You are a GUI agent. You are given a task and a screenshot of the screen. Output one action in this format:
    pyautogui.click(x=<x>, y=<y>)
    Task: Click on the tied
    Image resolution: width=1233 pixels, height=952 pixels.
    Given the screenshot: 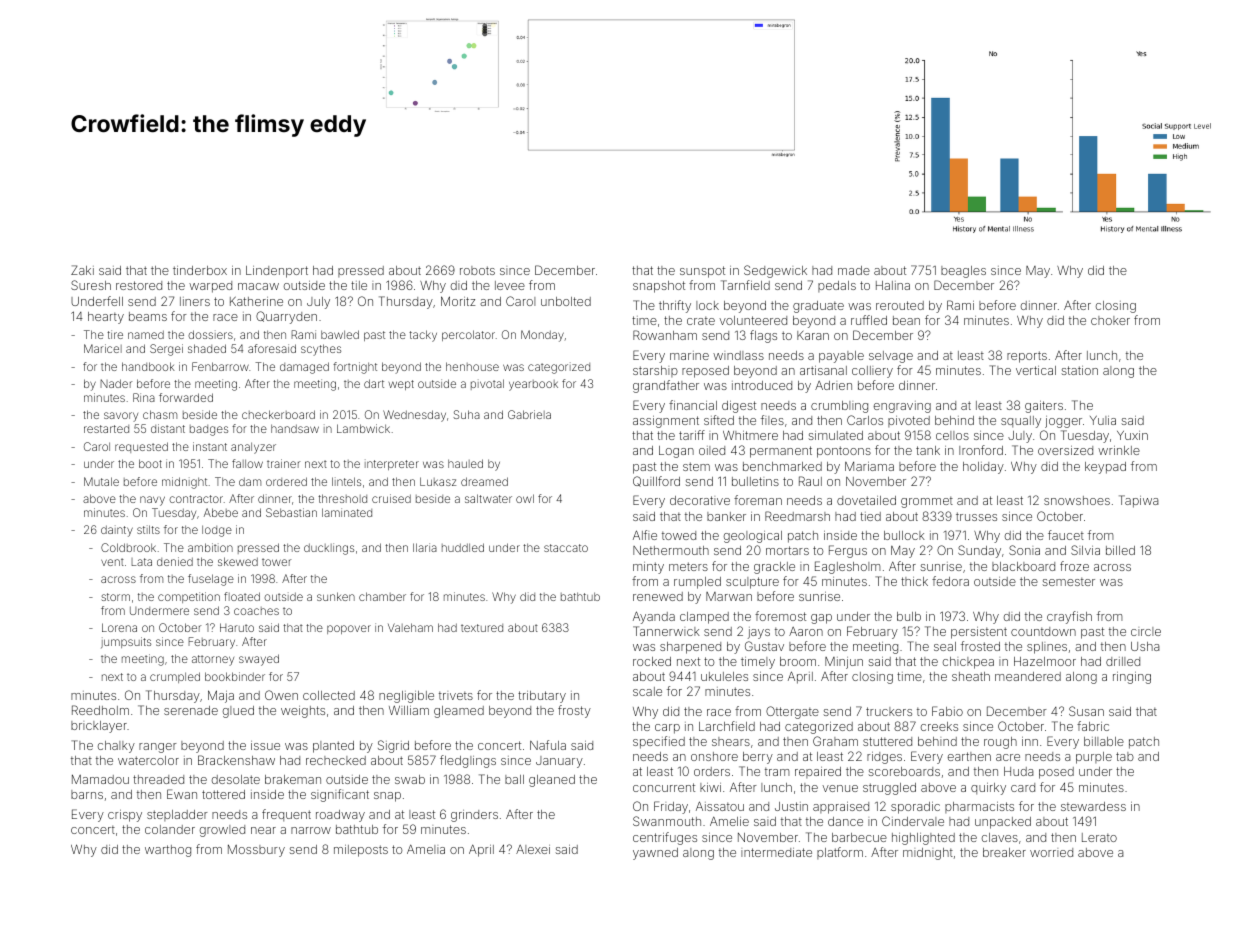 What is the action you would take?
    pyautogui.click(x=870, y=516)
